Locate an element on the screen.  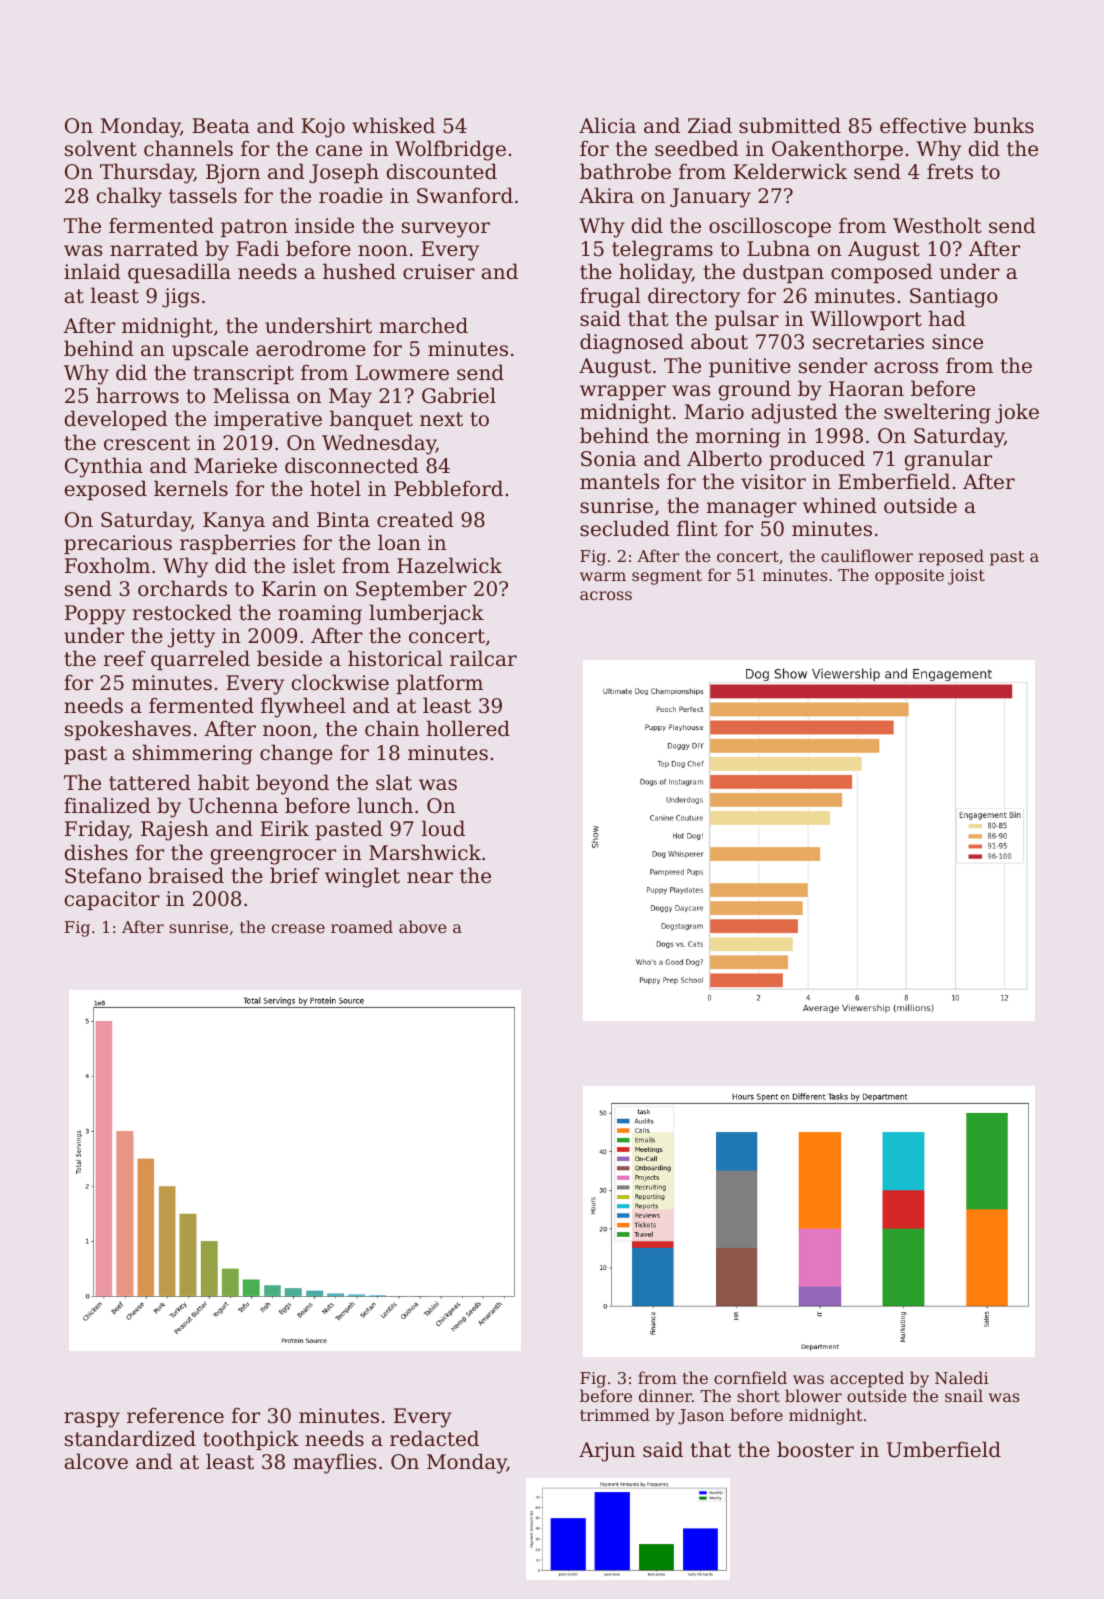
effective is located at coordinates (923, 125).
